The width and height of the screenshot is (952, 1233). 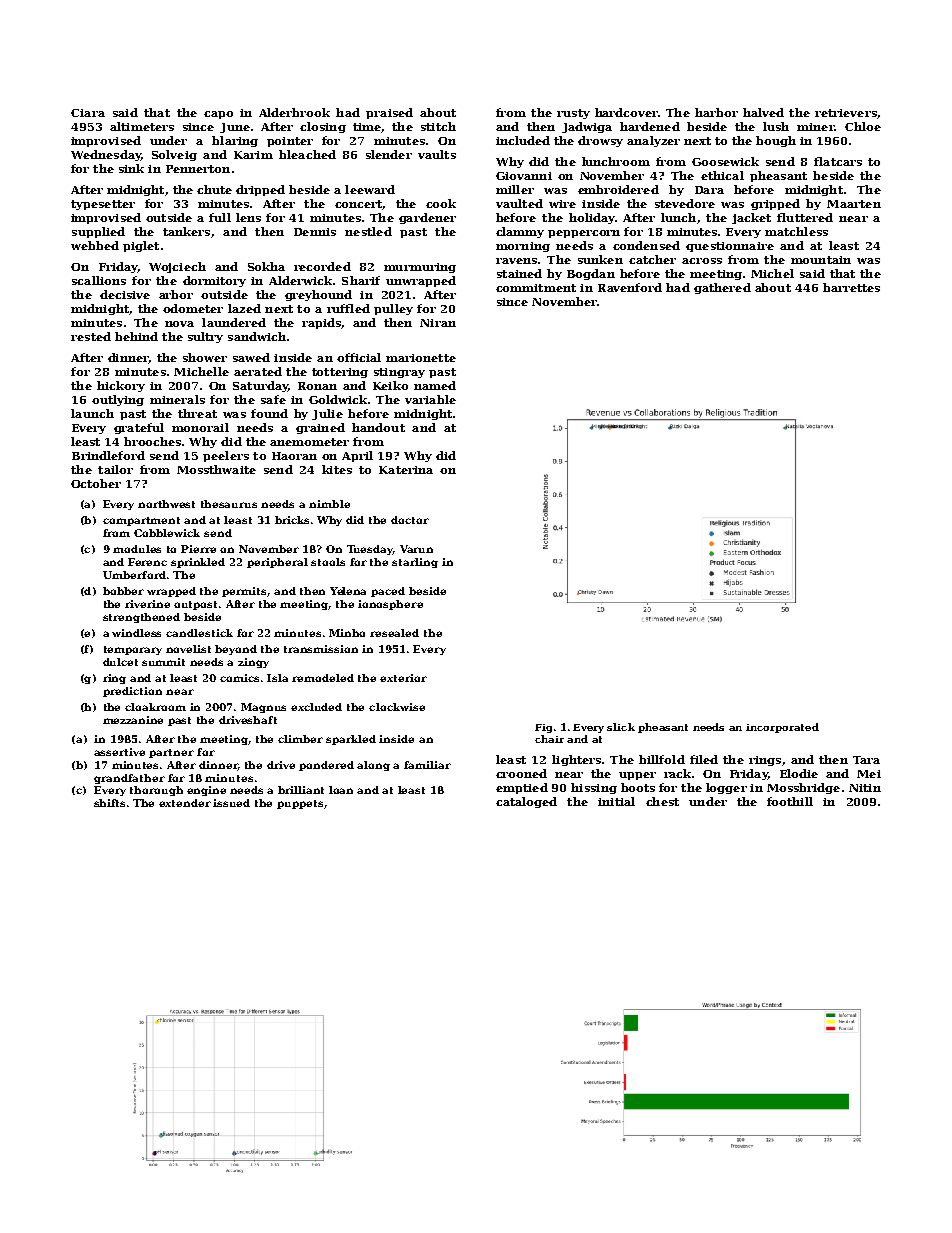 I want to click on Varun, so click(x=416, y=549).
